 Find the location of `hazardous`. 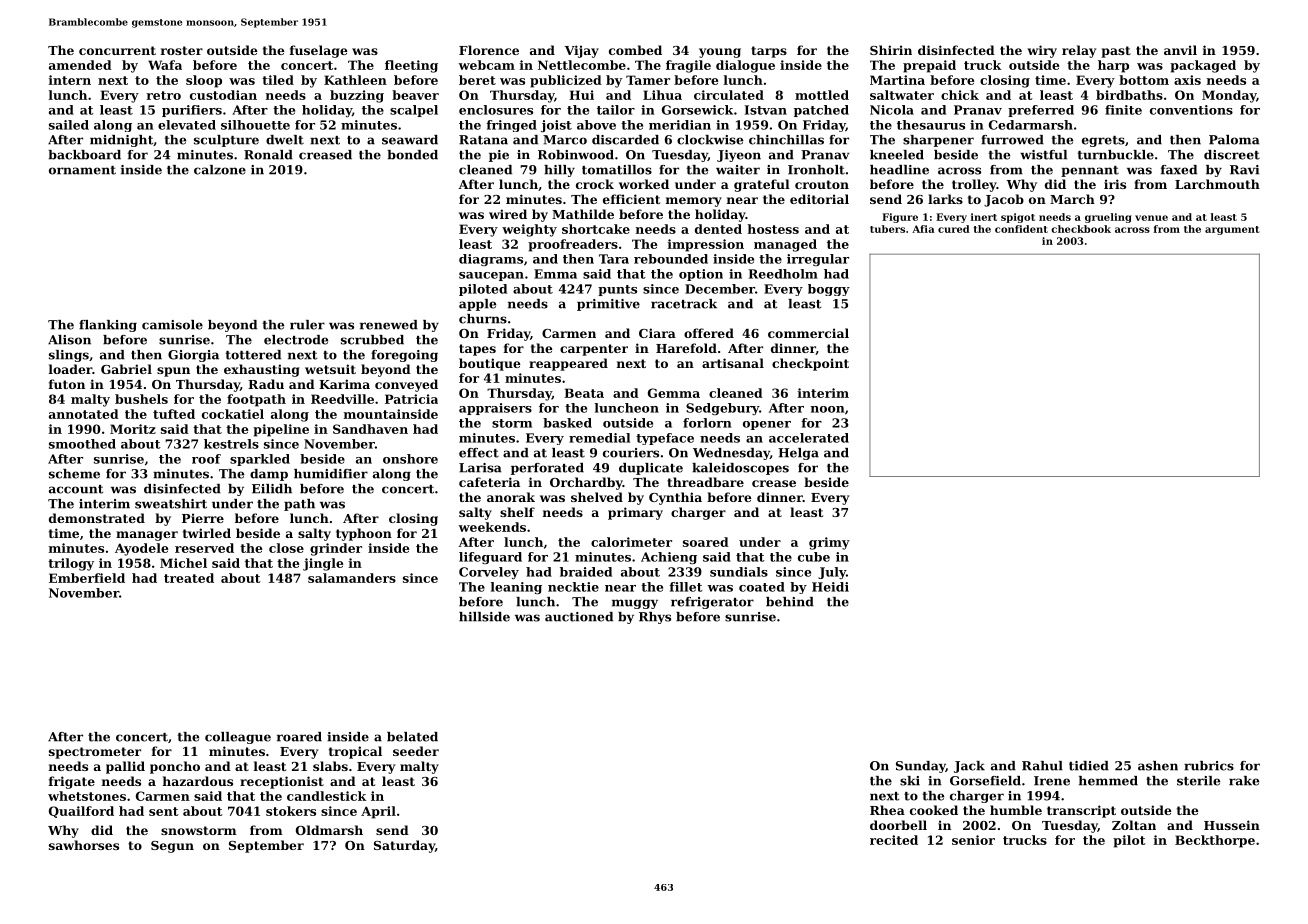

hazardous is located at coordinates (198, 781).
